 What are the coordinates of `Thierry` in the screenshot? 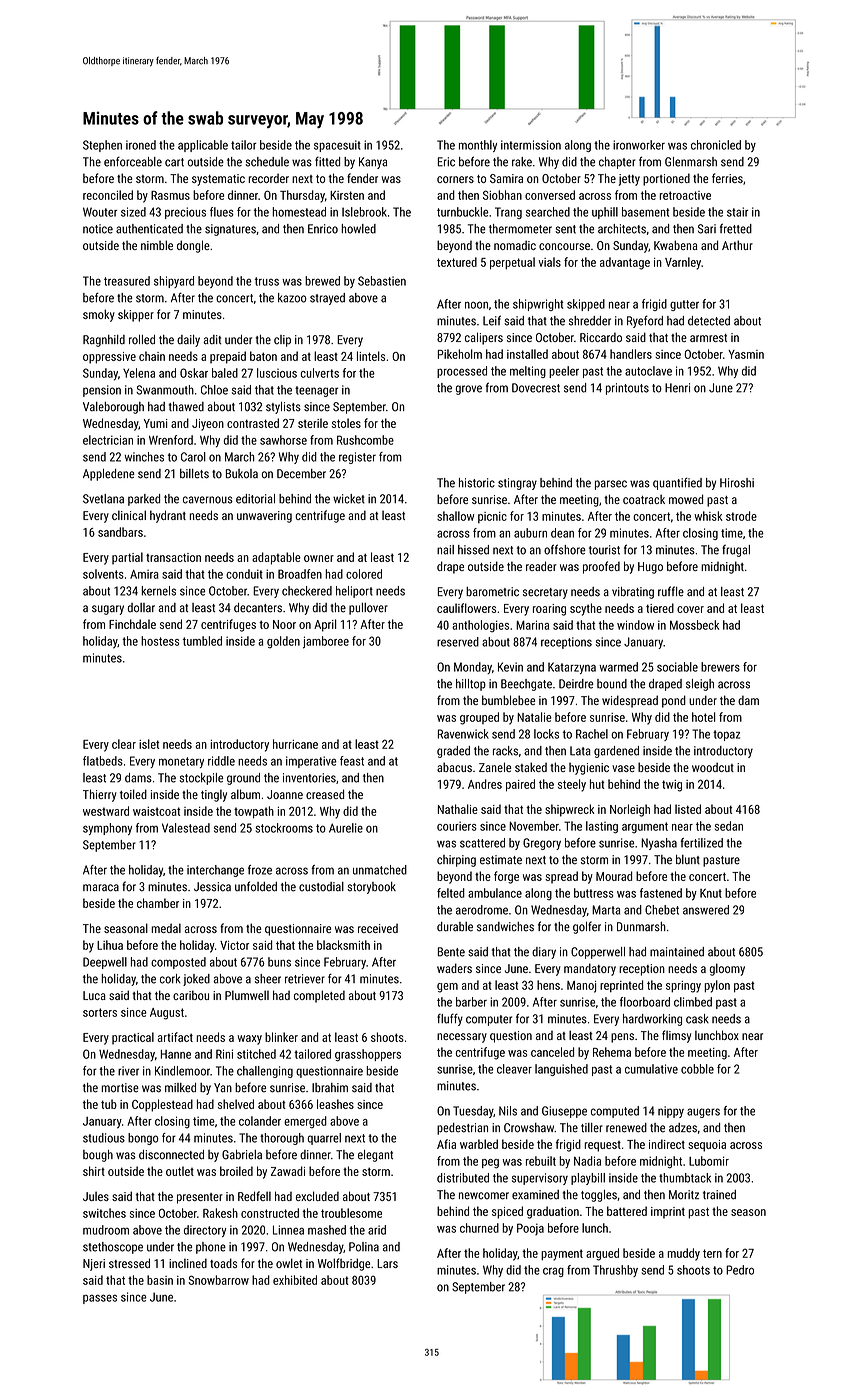 It's located at (100, 795).
